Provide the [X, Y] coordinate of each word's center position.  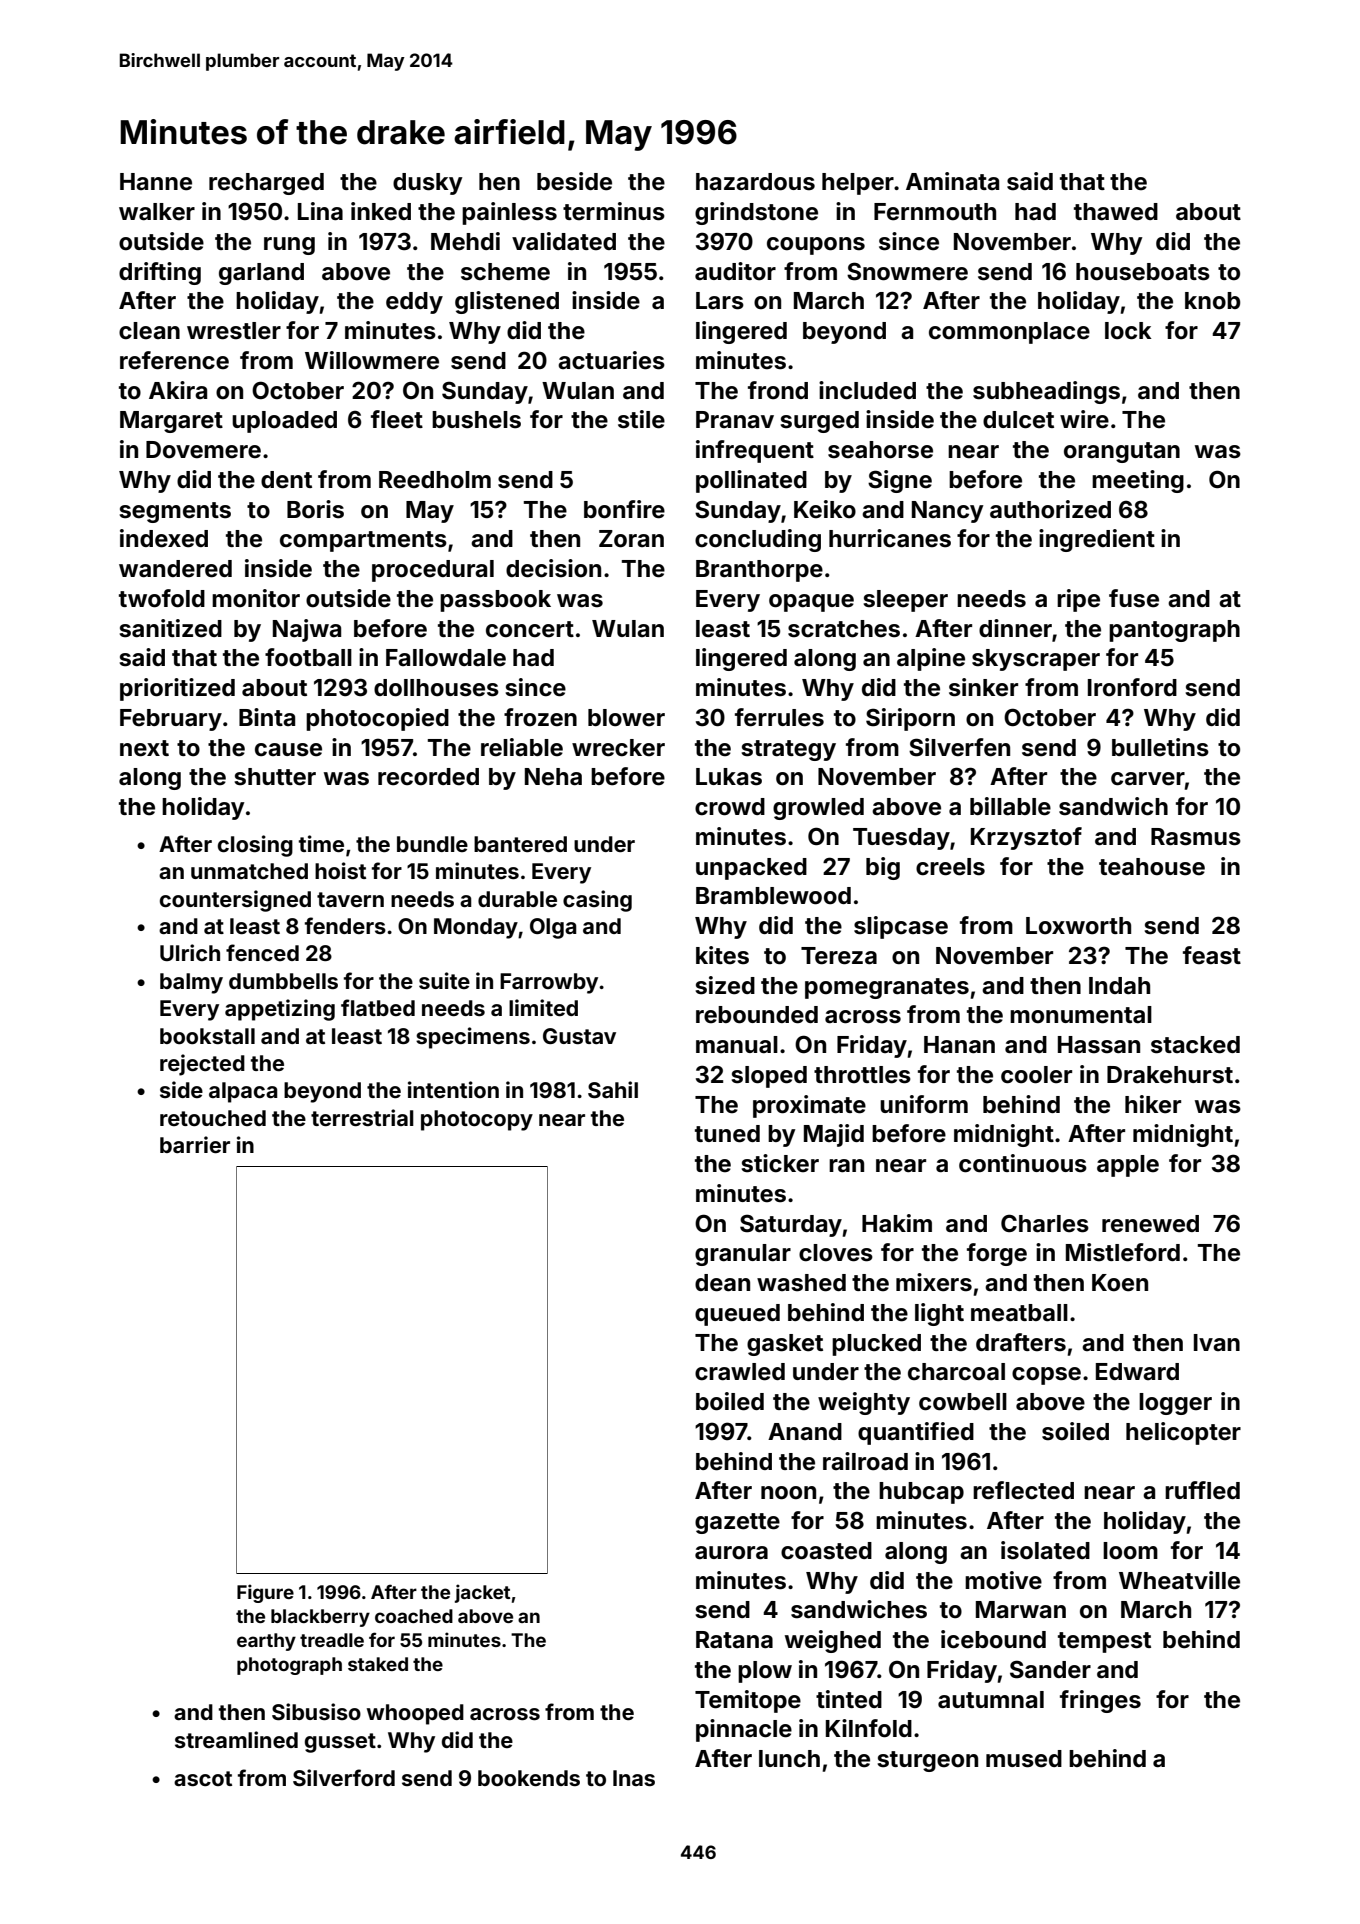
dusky [428, 184]
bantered [520, 844]
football [308, 657]
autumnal [991, 1699]
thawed [1116, 212]
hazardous [755, 182]
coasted [826, 1551]
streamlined [236, 1739]
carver [1148, 779]
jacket [482, 1593]
